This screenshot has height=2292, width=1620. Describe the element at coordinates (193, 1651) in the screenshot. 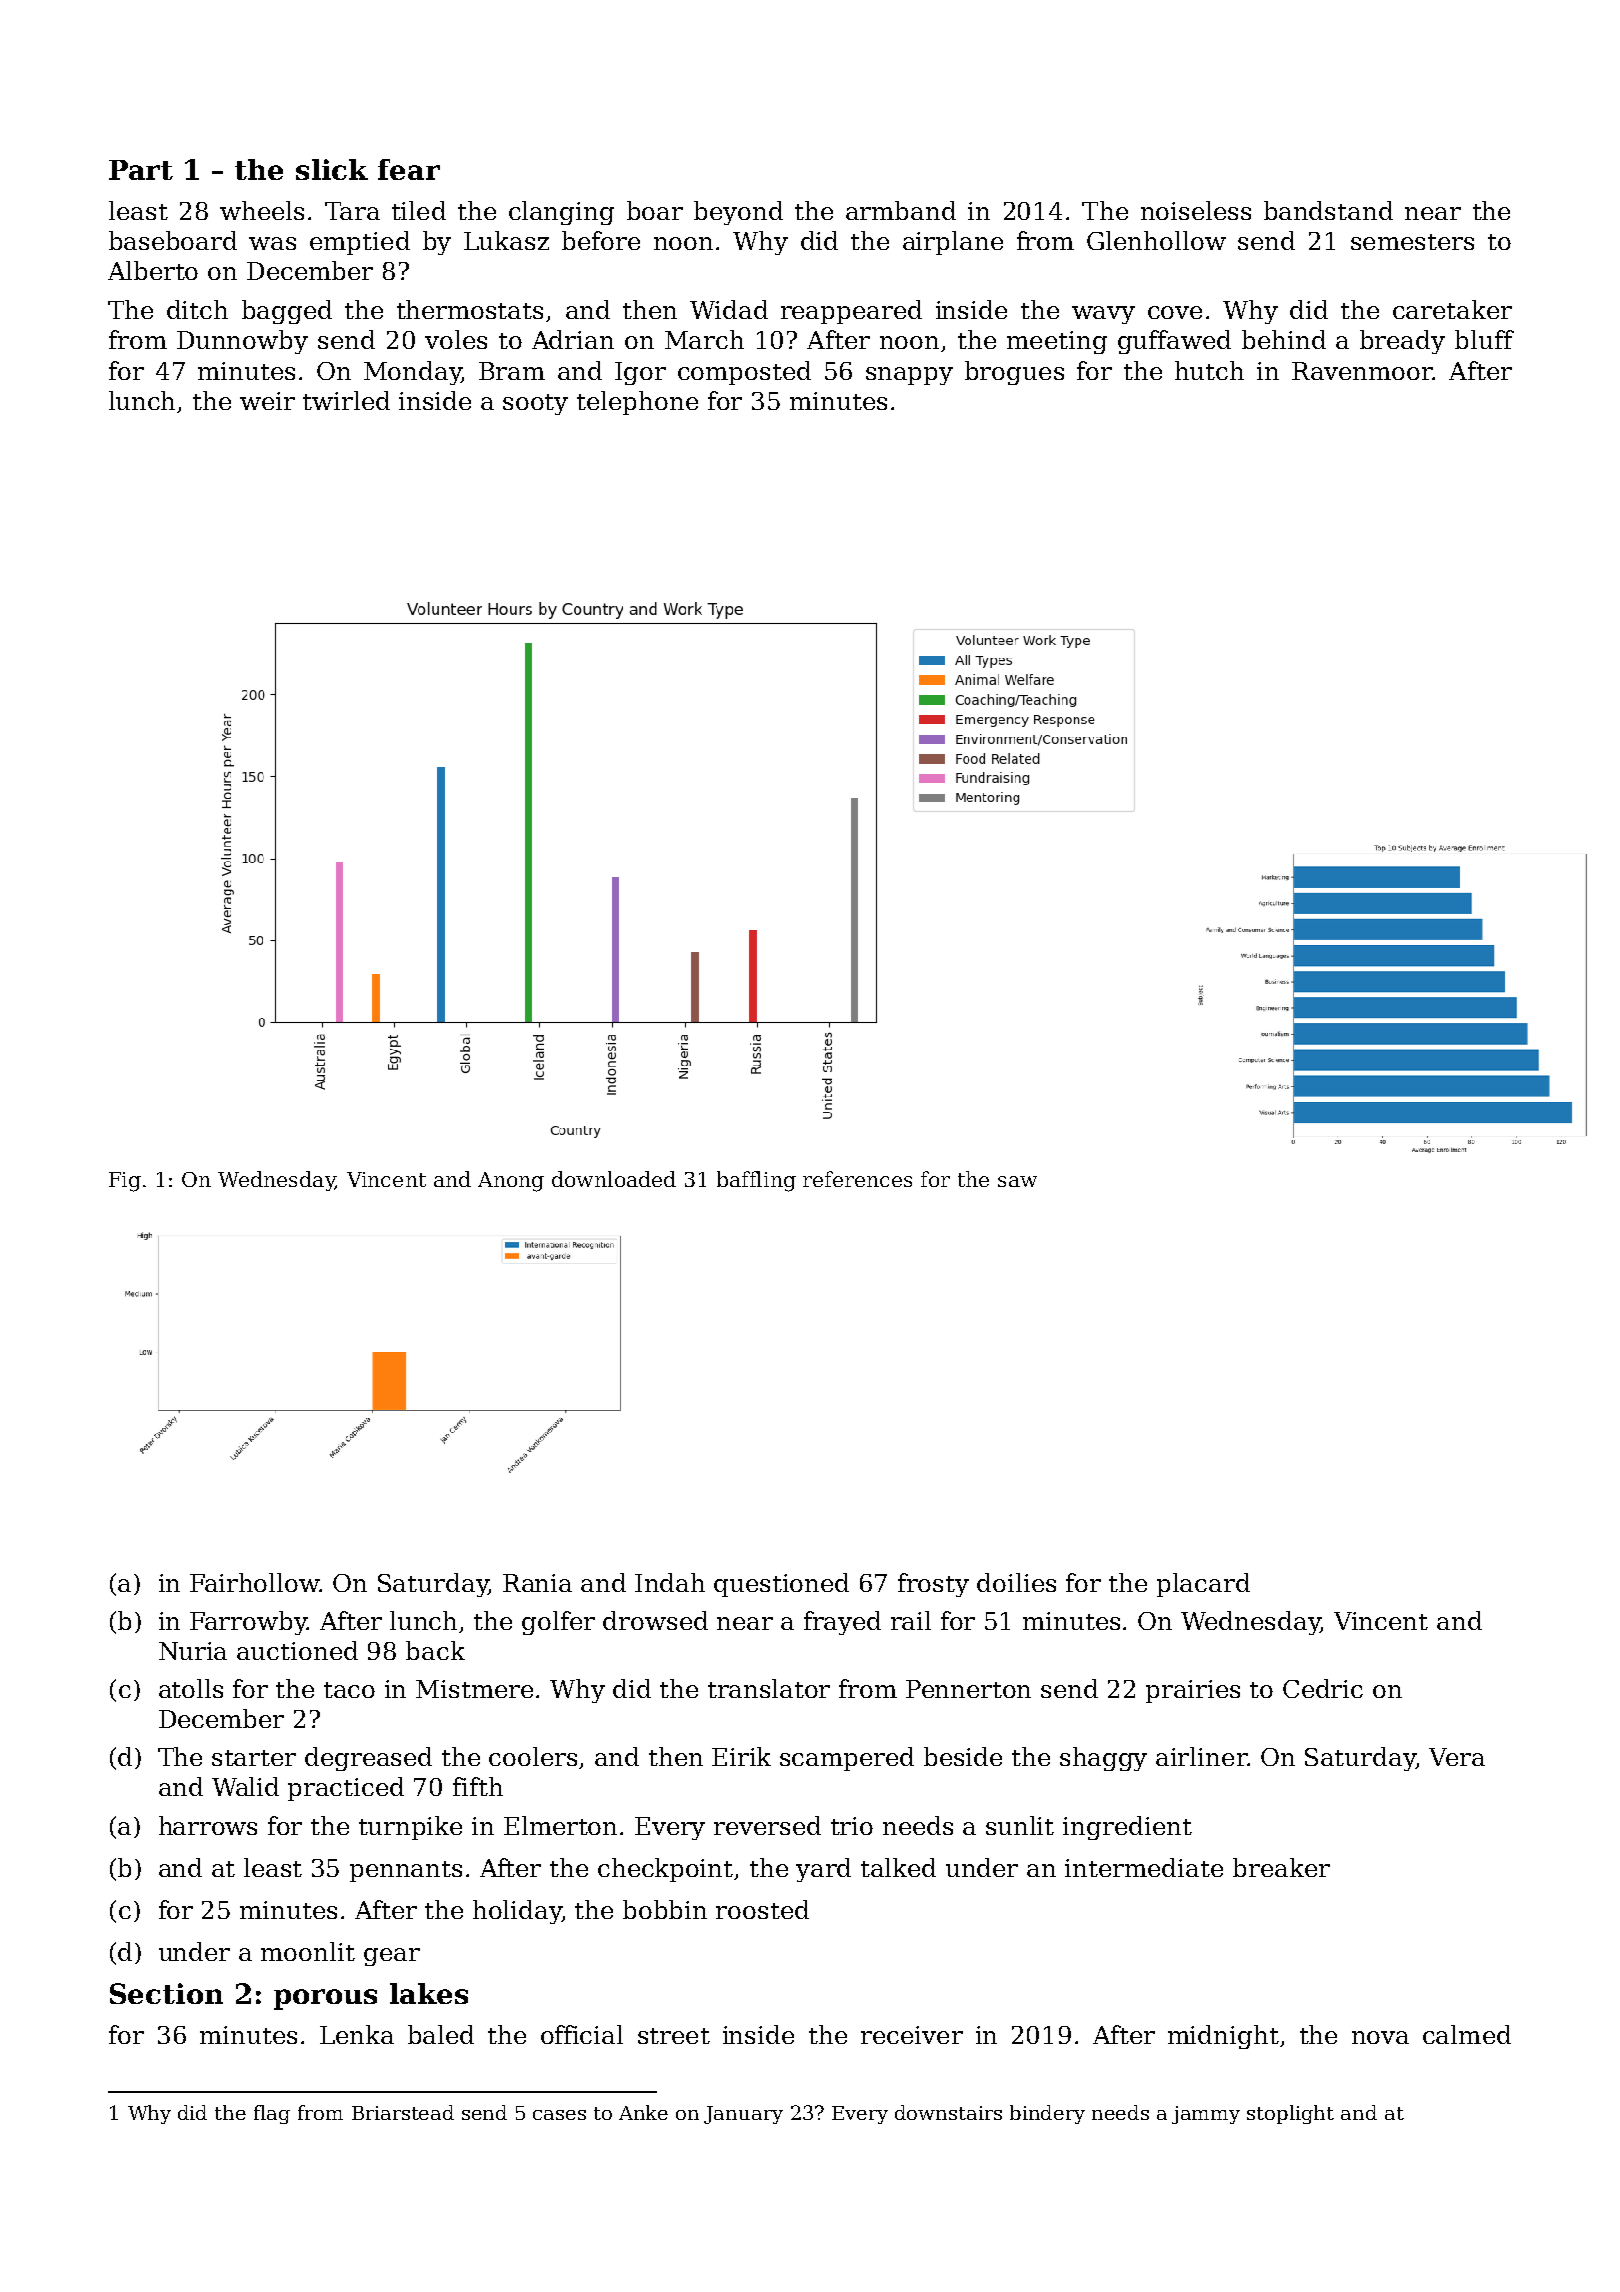

I see `Nuria` at that location.
